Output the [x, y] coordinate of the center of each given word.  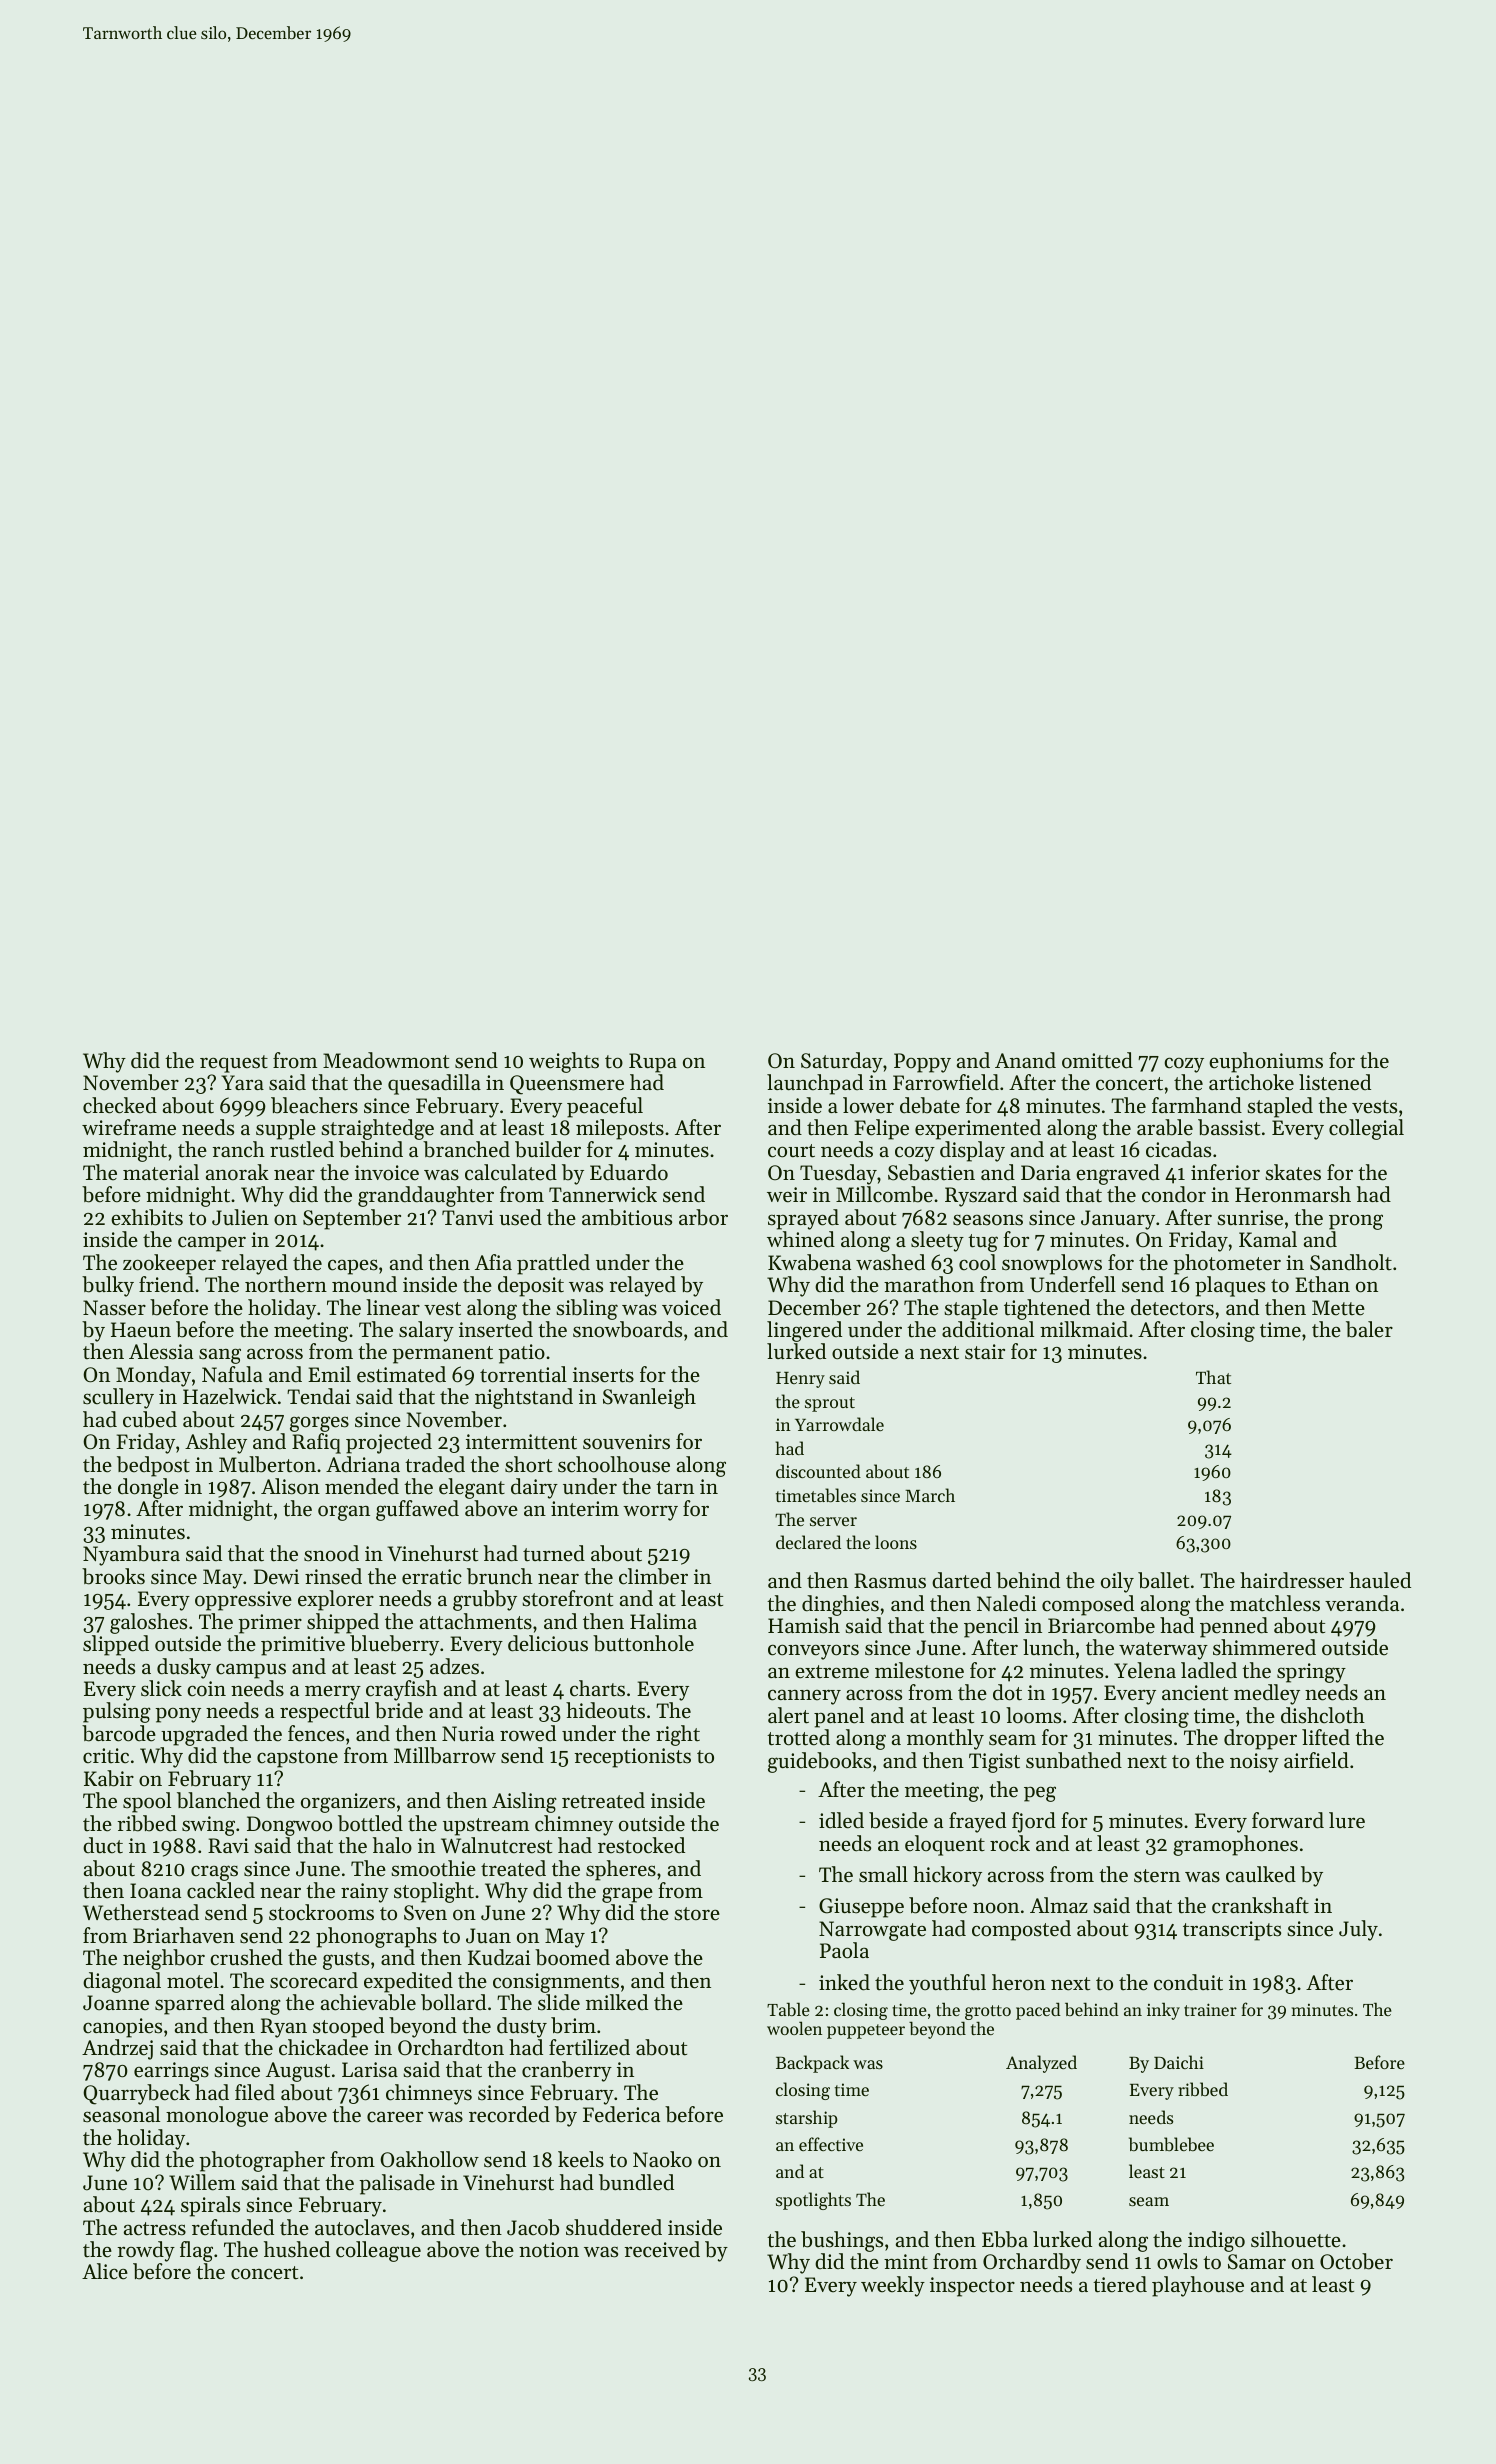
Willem [202, 2182]
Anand [1025, 1060]
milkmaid [1084, 1329]
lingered [804, 1331]
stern [1157, 1876]
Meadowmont [386, 1060]
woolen [794, 2028]
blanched [218, 1800]
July [1358, 1930]
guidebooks [819, 1762]
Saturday [842, 1062]
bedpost [153, 1466]
